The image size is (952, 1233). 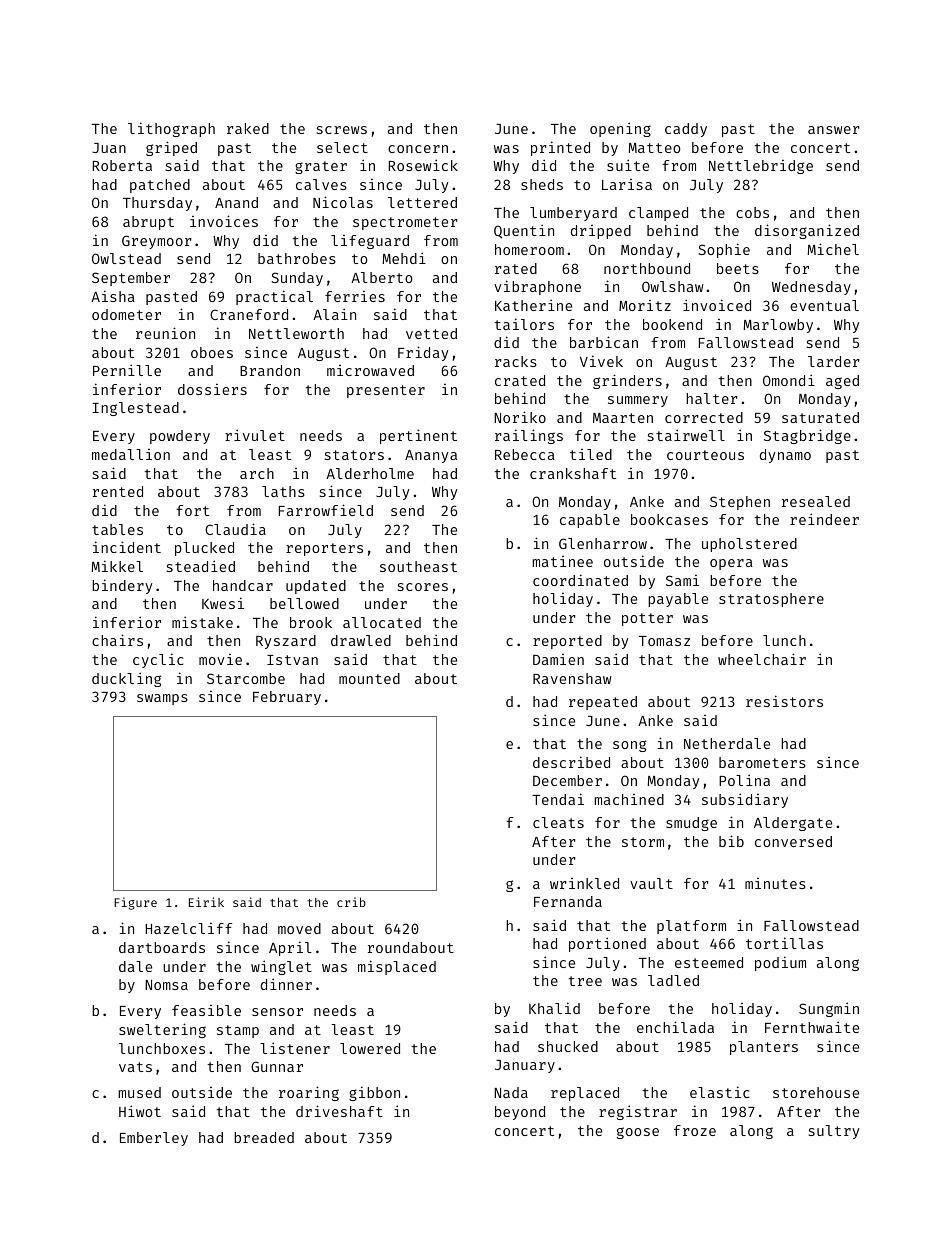 What do you see at coordinates (206, 902) in the page?
I see `Eirik` at bounding box center [206, 902].
